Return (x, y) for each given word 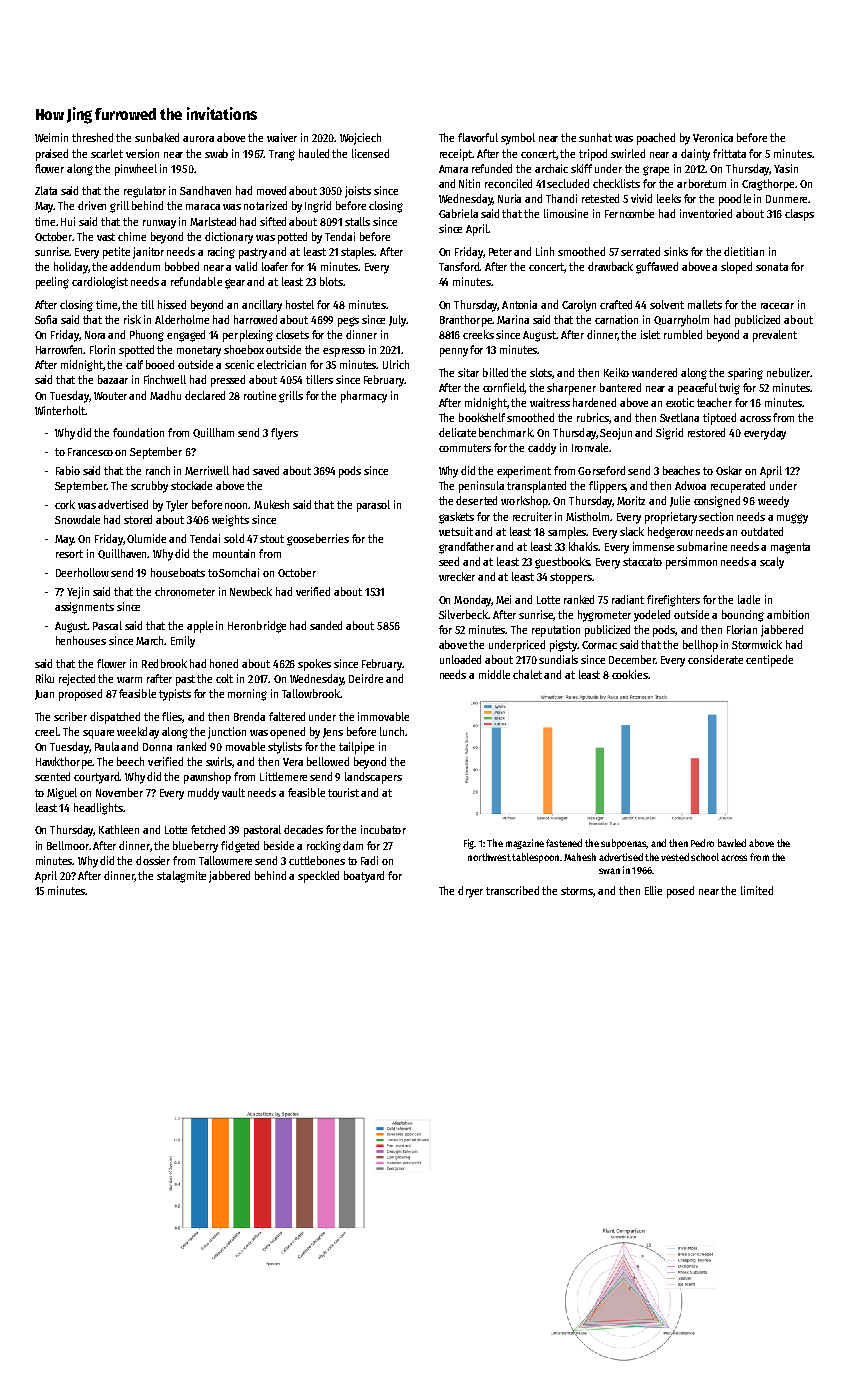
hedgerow (670, 533)
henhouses (81, 640)
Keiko (616, 372)
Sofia (46, 319)
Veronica (713, 137)
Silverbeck (463, 614)
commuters (465, 448)
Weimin (51, 137)
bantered (620, 387)
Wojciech (360, 139)
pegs (348, 322)
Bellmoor (68, 845)
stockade (191, 485)
